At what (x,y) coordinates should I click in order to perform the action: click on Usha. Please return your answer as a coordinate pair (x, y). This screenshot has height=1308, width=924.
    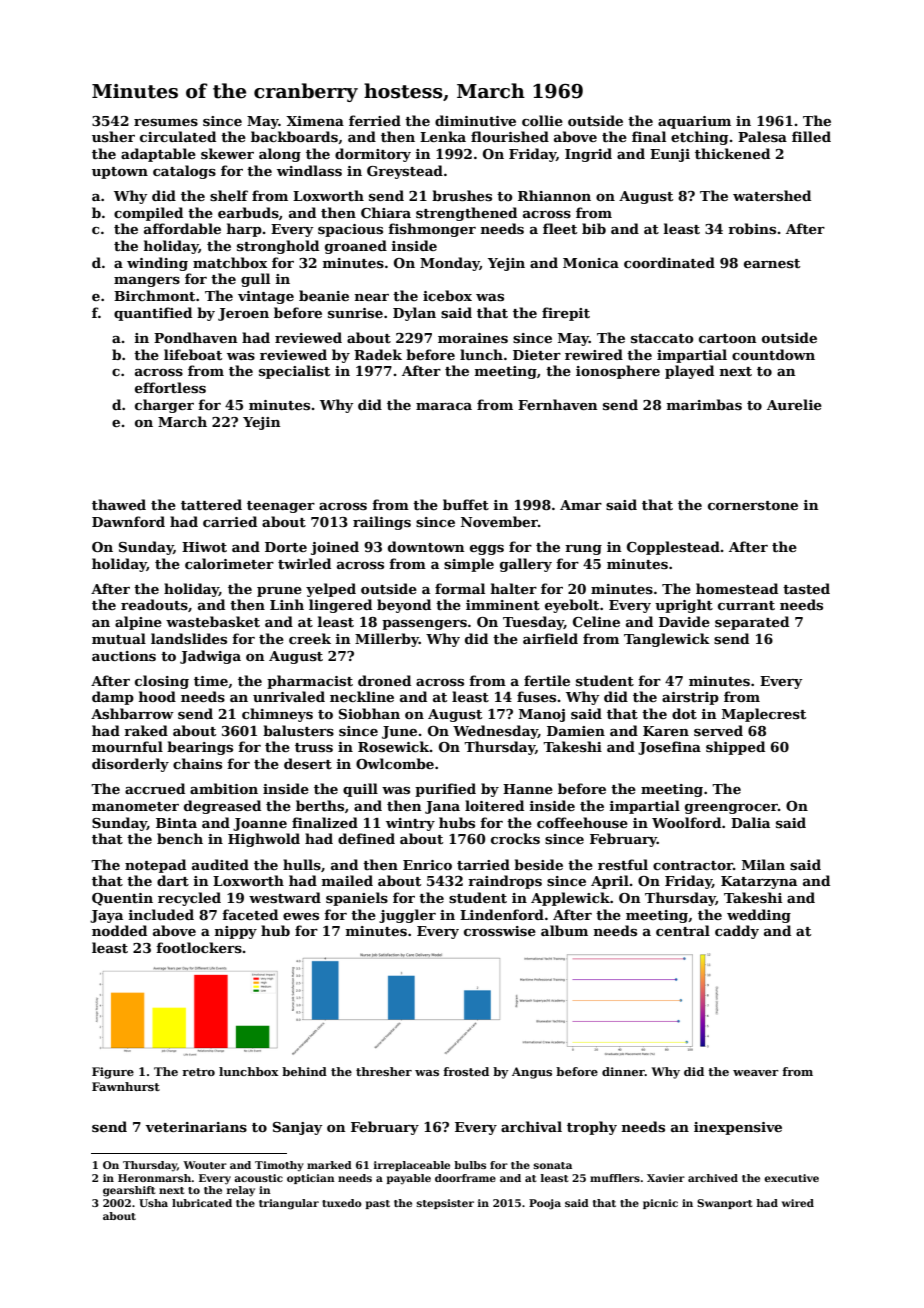
    Looking at the image, I should click on (153, 1203).
